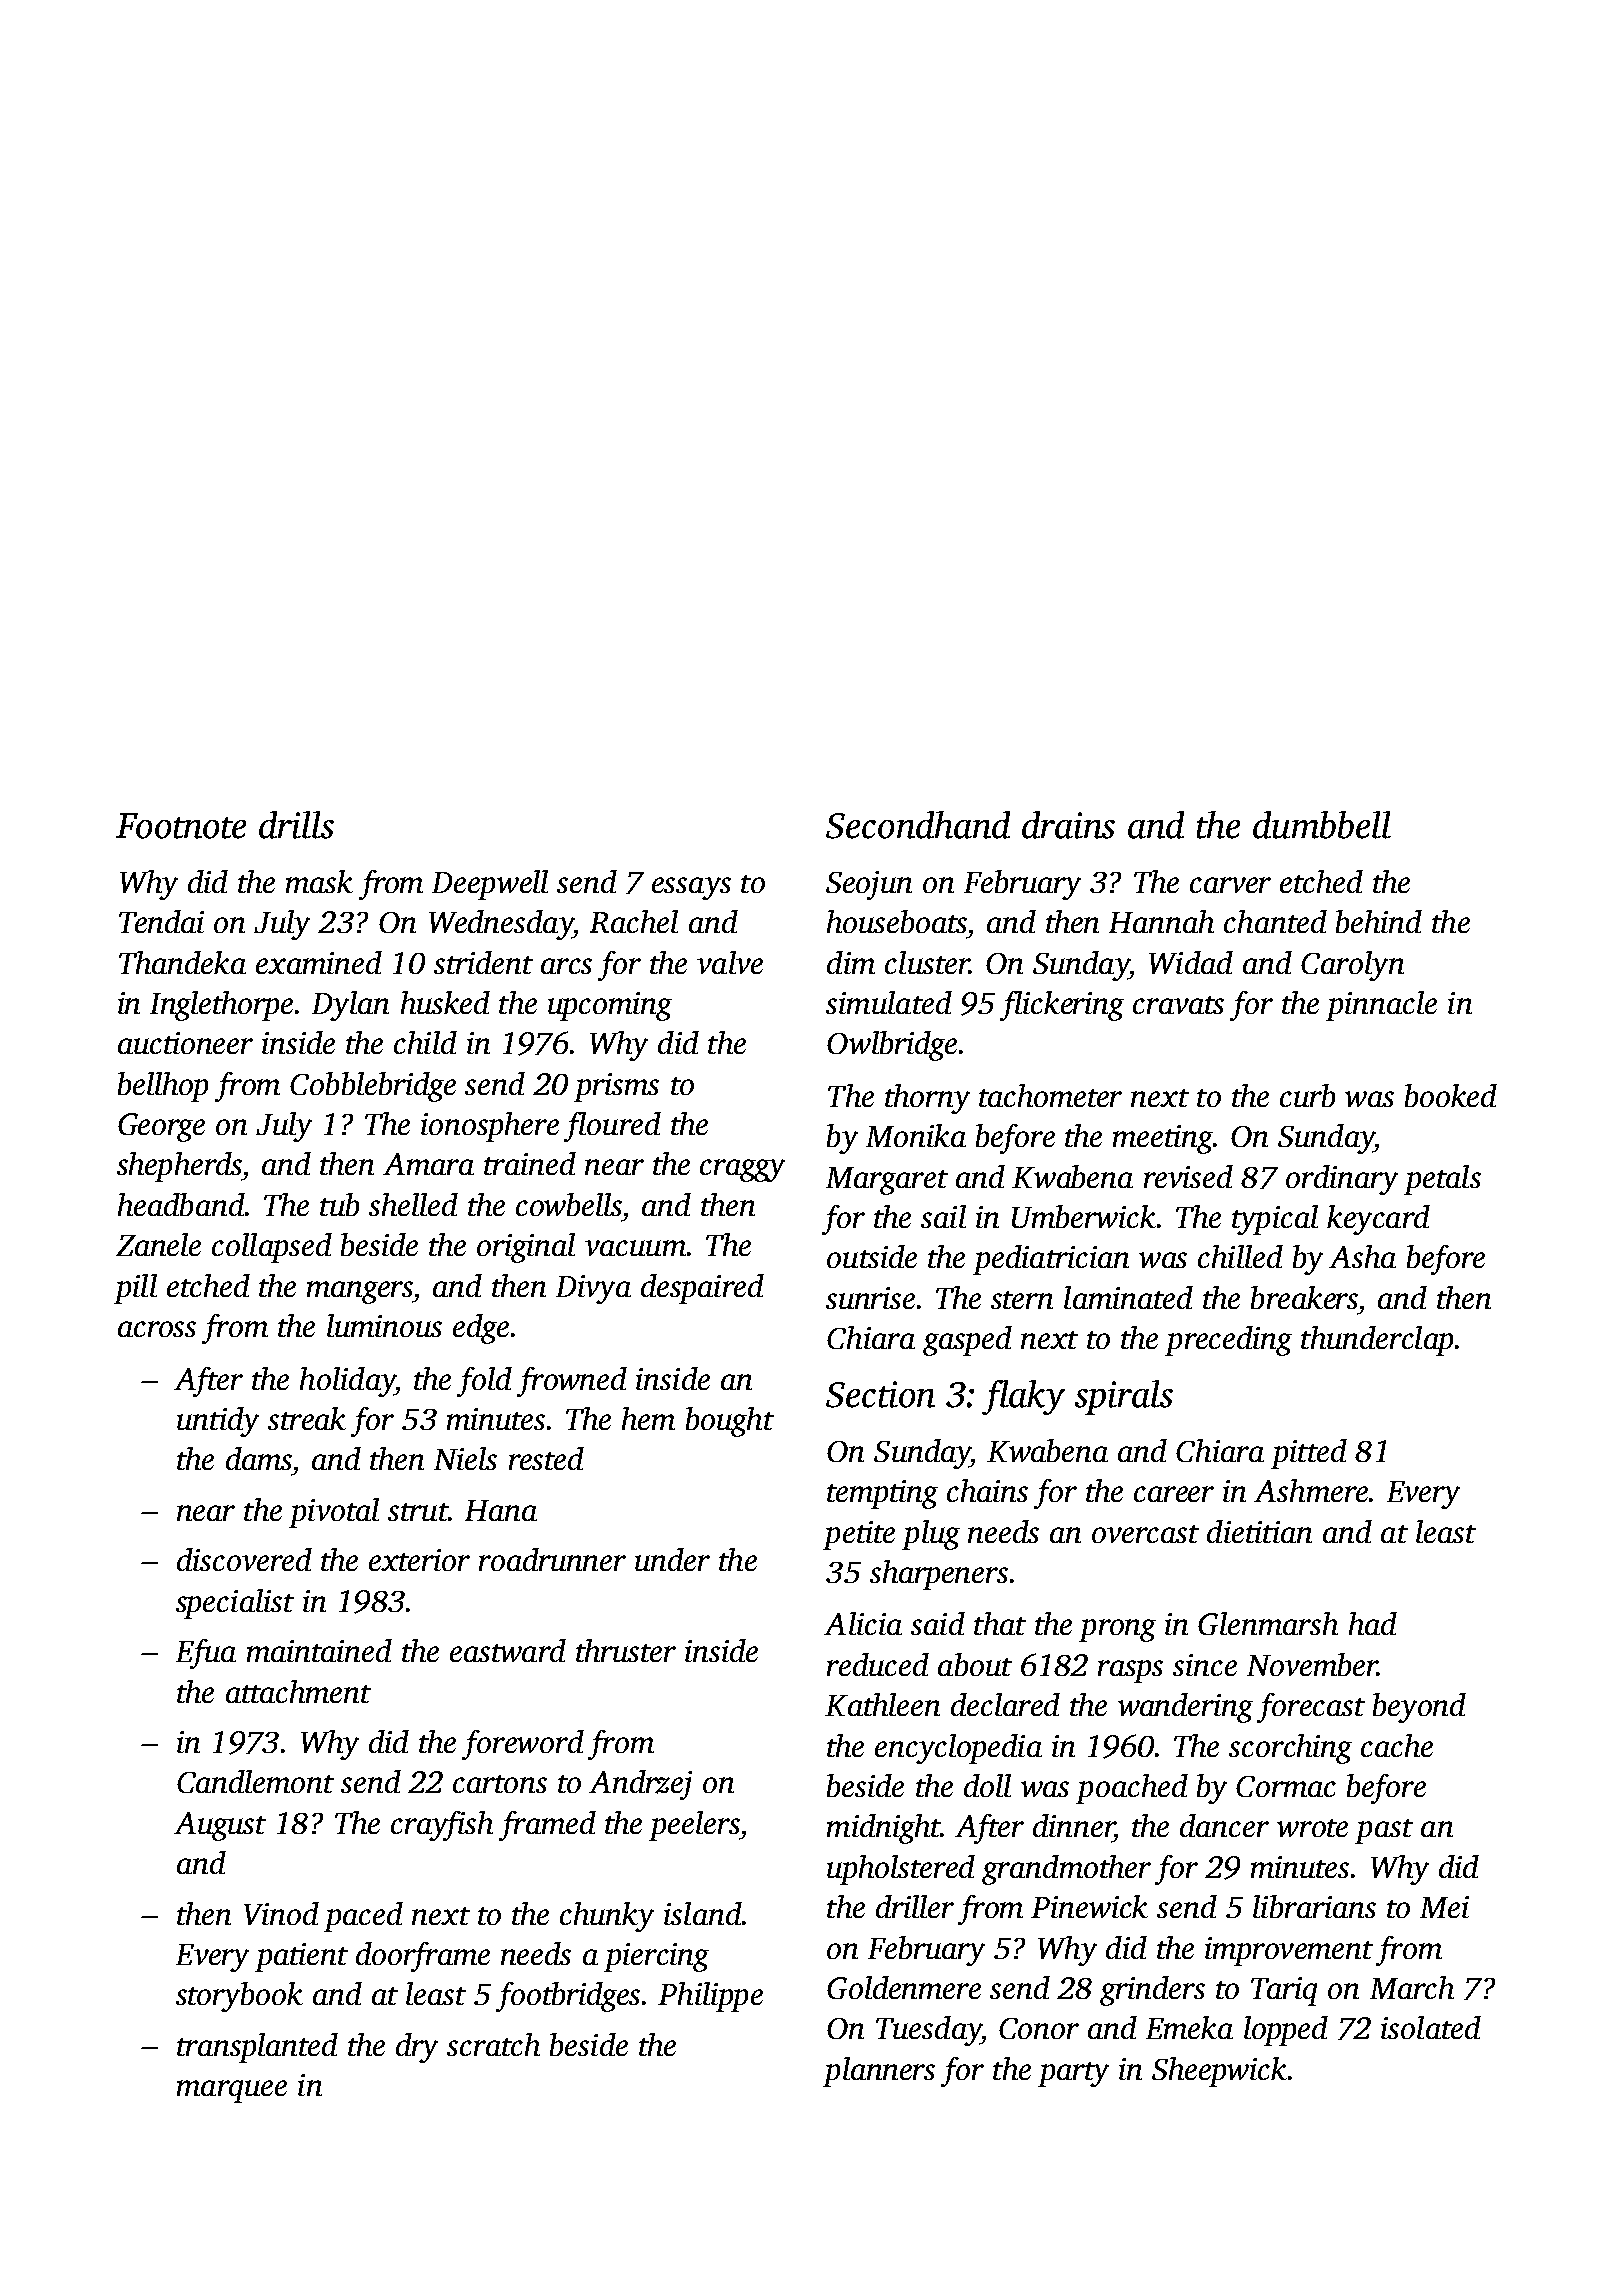 This screenshot has width=1620, height=2292. I want to click on storybook, so click(239, 1997).
